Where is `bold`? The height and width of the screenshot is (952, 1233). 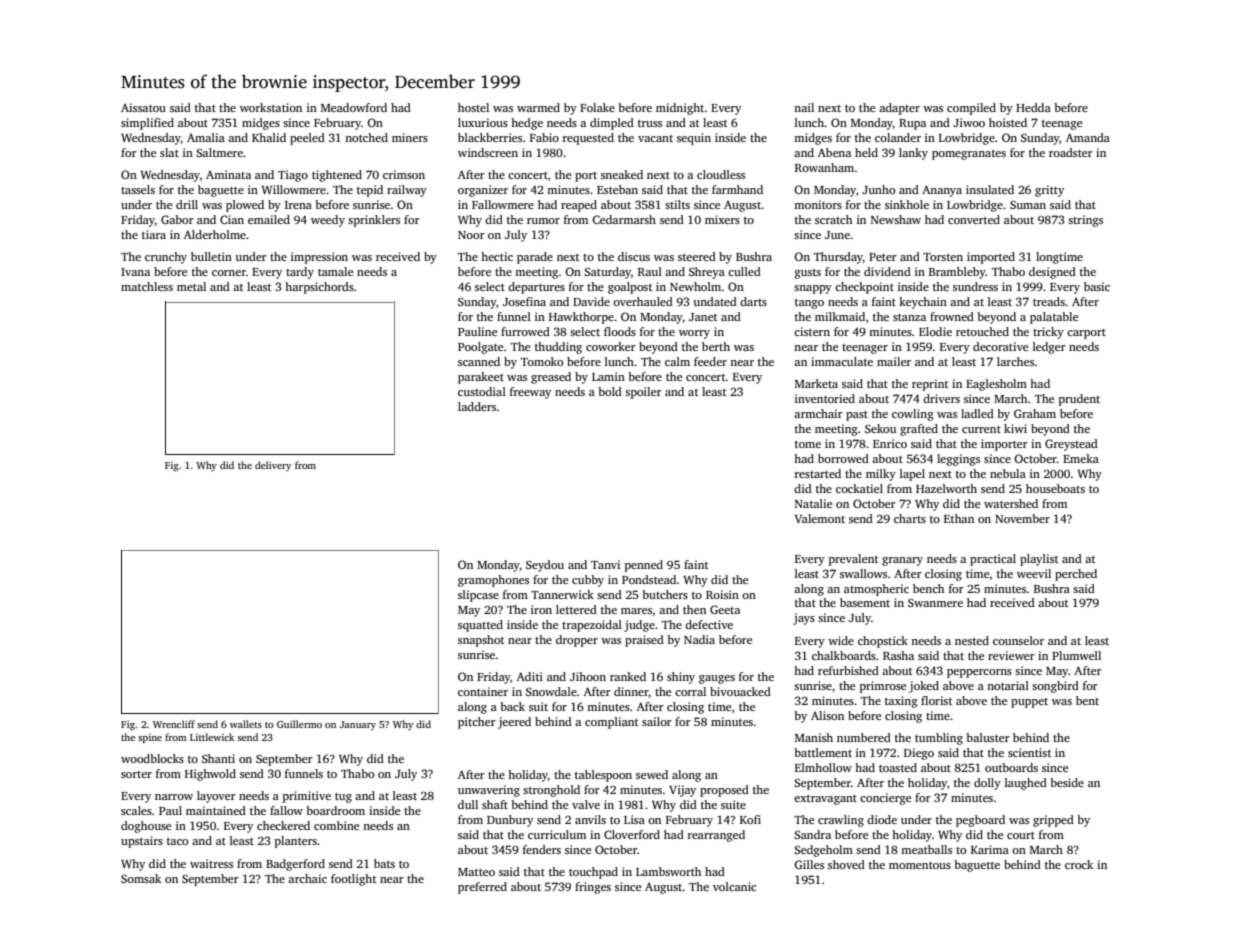
bold is located at coordinates (610, 391).
